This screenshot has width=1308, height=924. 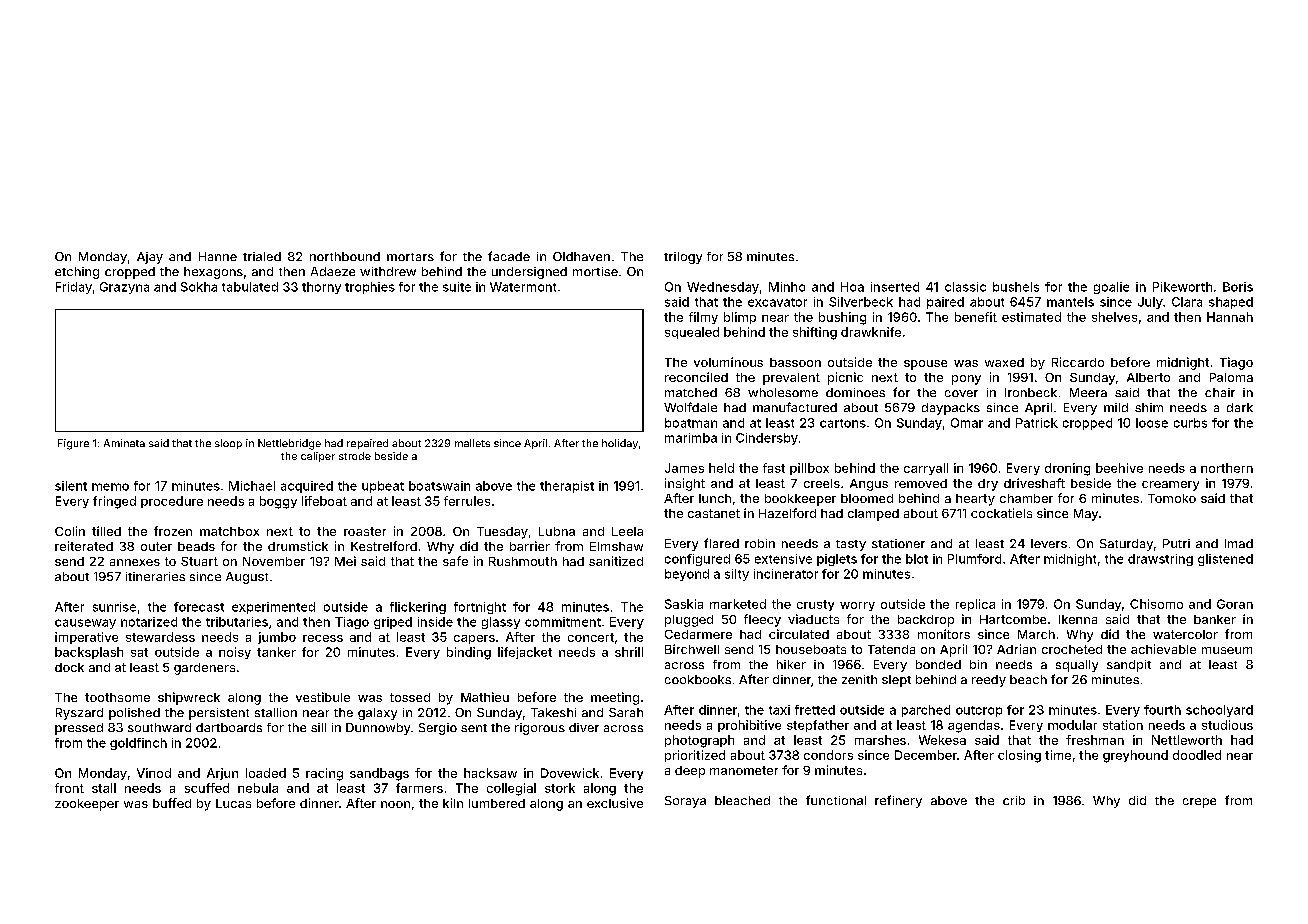 What do you see at coordinates (1016, 287) in the screenshot?
I see `bushels` at bounding box center [1016, 287].
